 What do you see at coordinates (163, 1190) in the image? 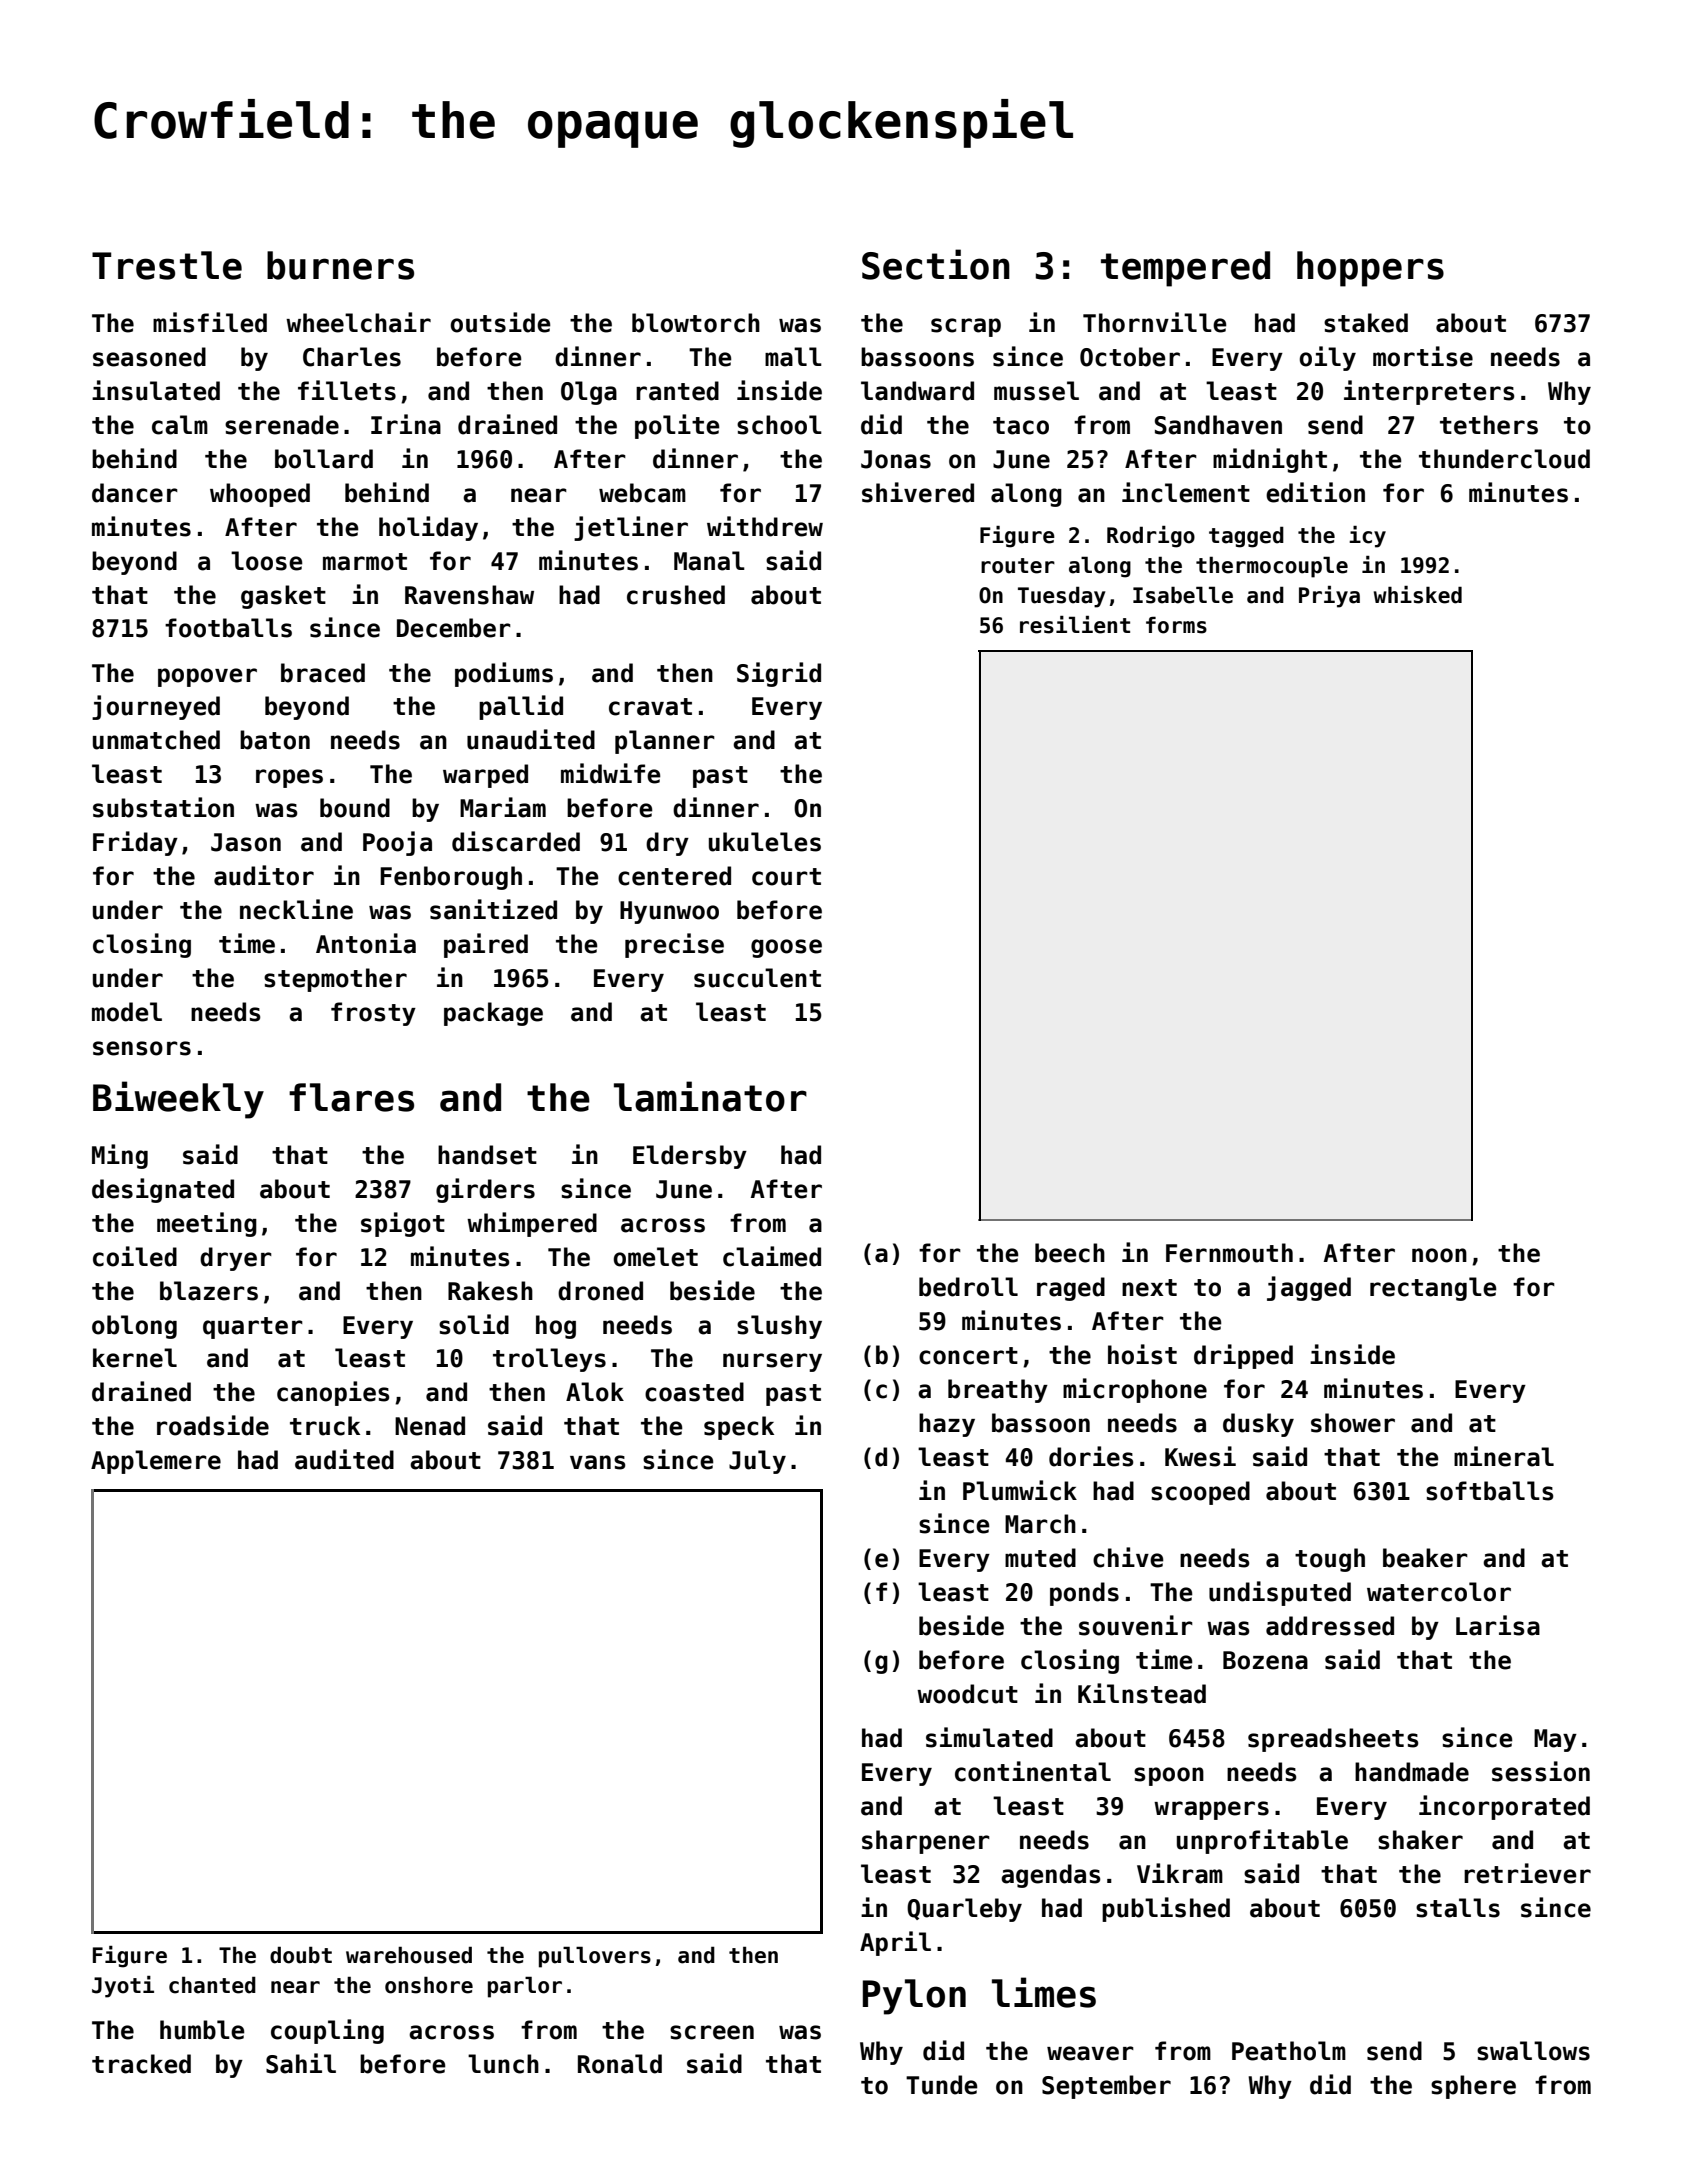
I see `designated` at bounding box center [163, 1190].
